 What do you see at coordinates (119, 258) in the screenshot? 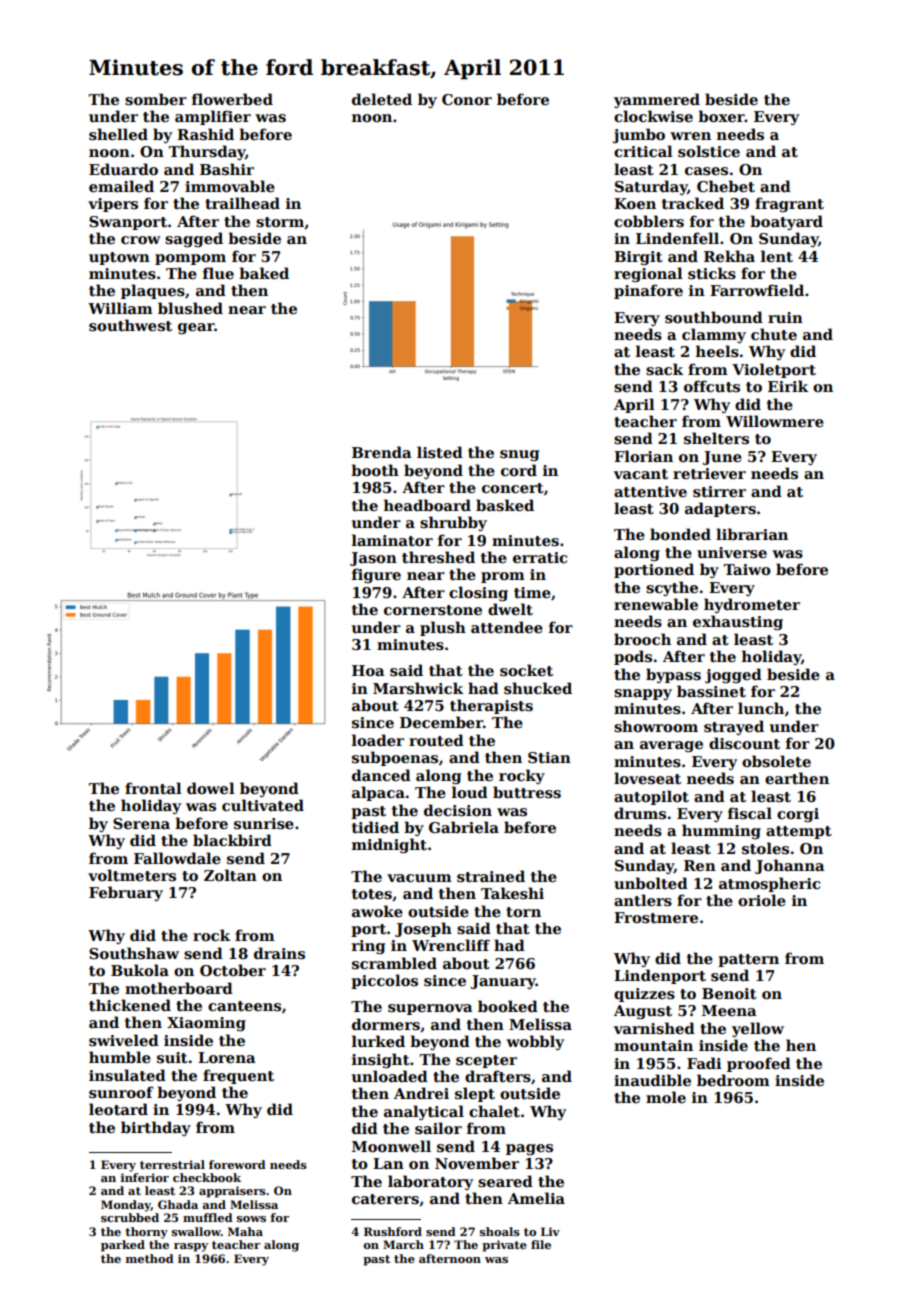
I see `uptown` at bounding box center [119, 258].
